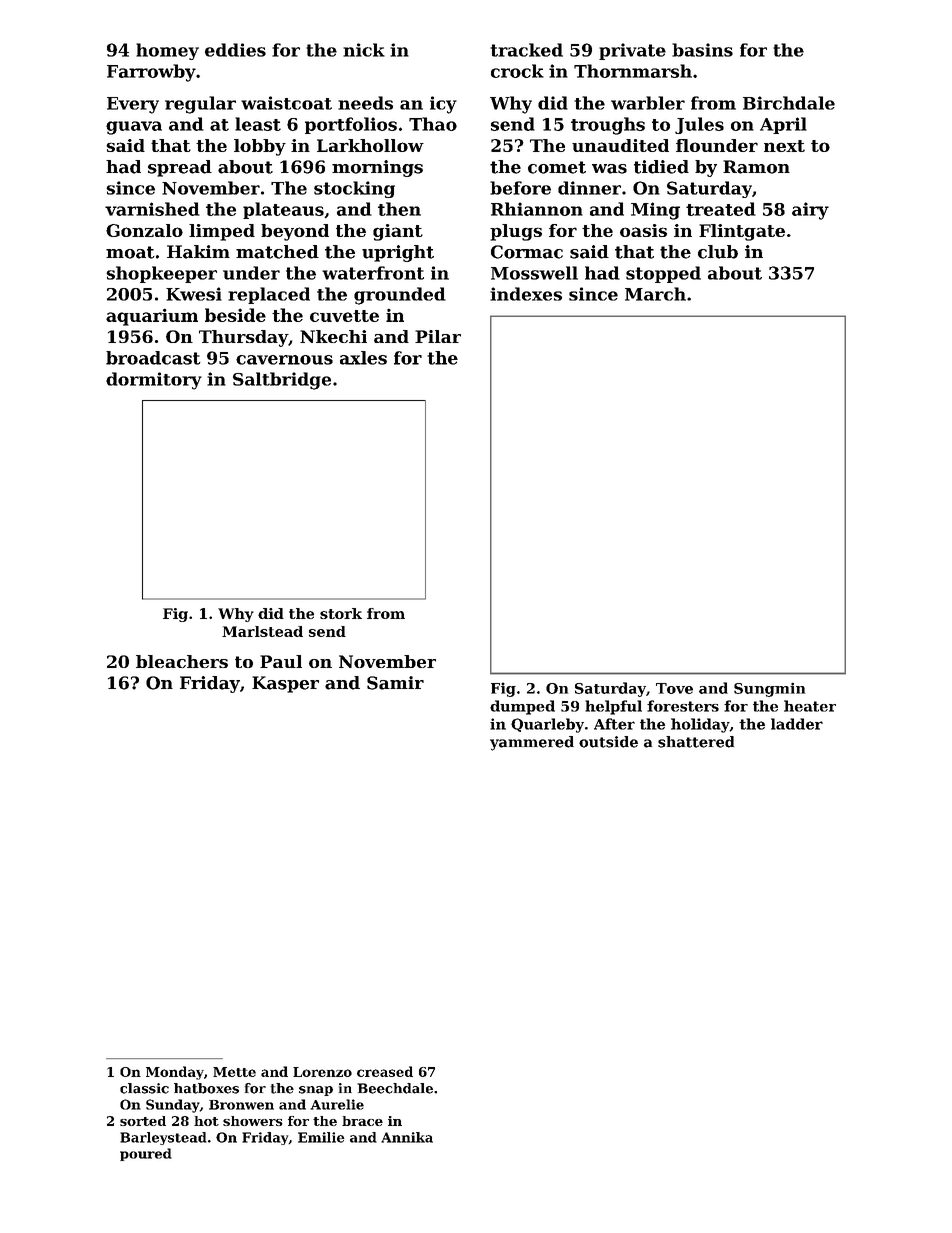 The height and width of the document is (1233, 952). I want to click on troughs, so click(608, 126).
